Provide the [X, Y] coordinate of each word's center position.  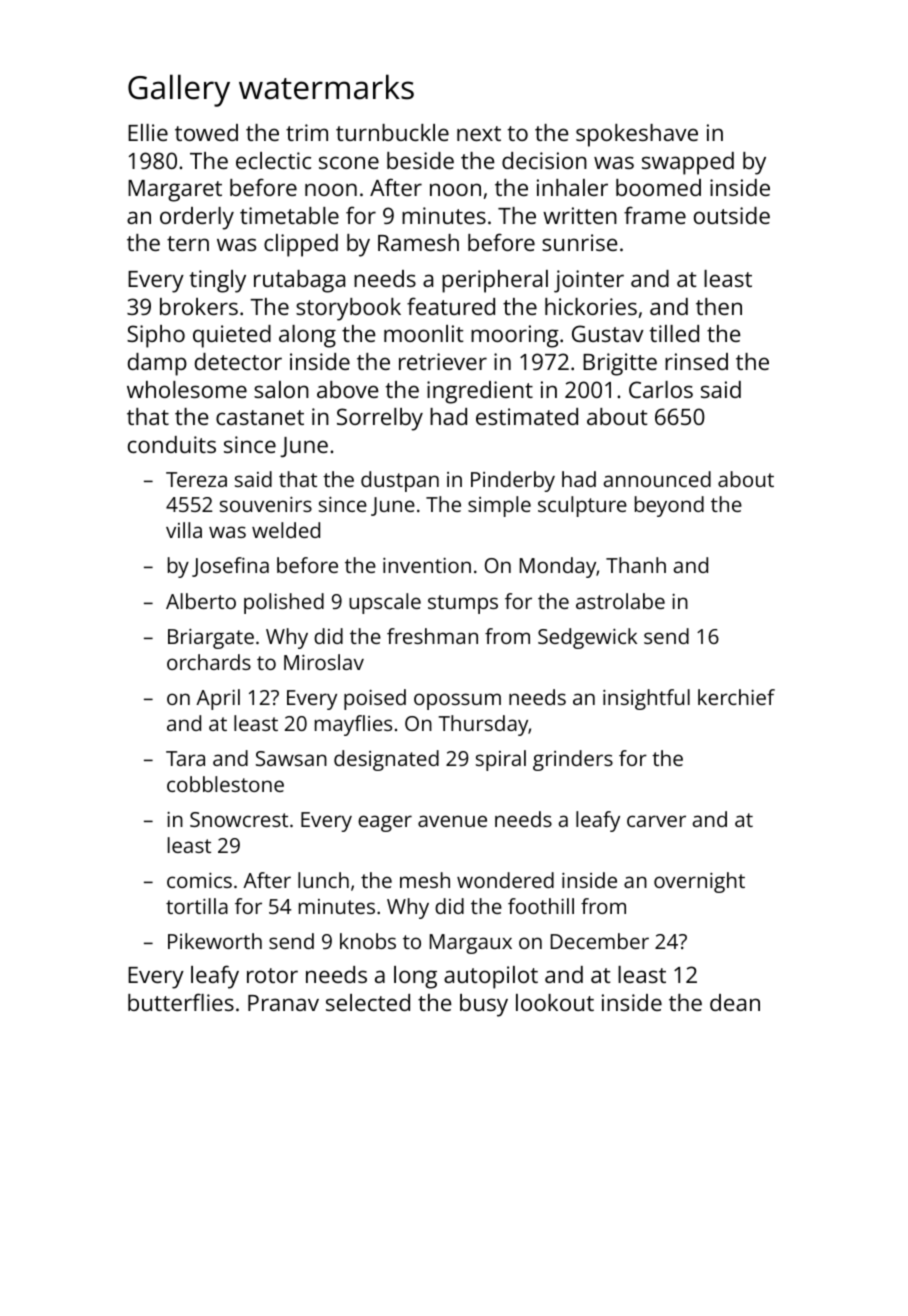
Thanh [636, 565]
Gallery [179, 90]
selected [368, 1002]
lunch [323, 880]
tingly [217, 281]
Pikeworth [215, 941]
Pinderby [513, 481]
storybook [348, 309]
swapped [688, 163]
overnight [699, 882]
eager [385, 823]
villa [184, 530]
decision [544, 160]
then [719, 306]
